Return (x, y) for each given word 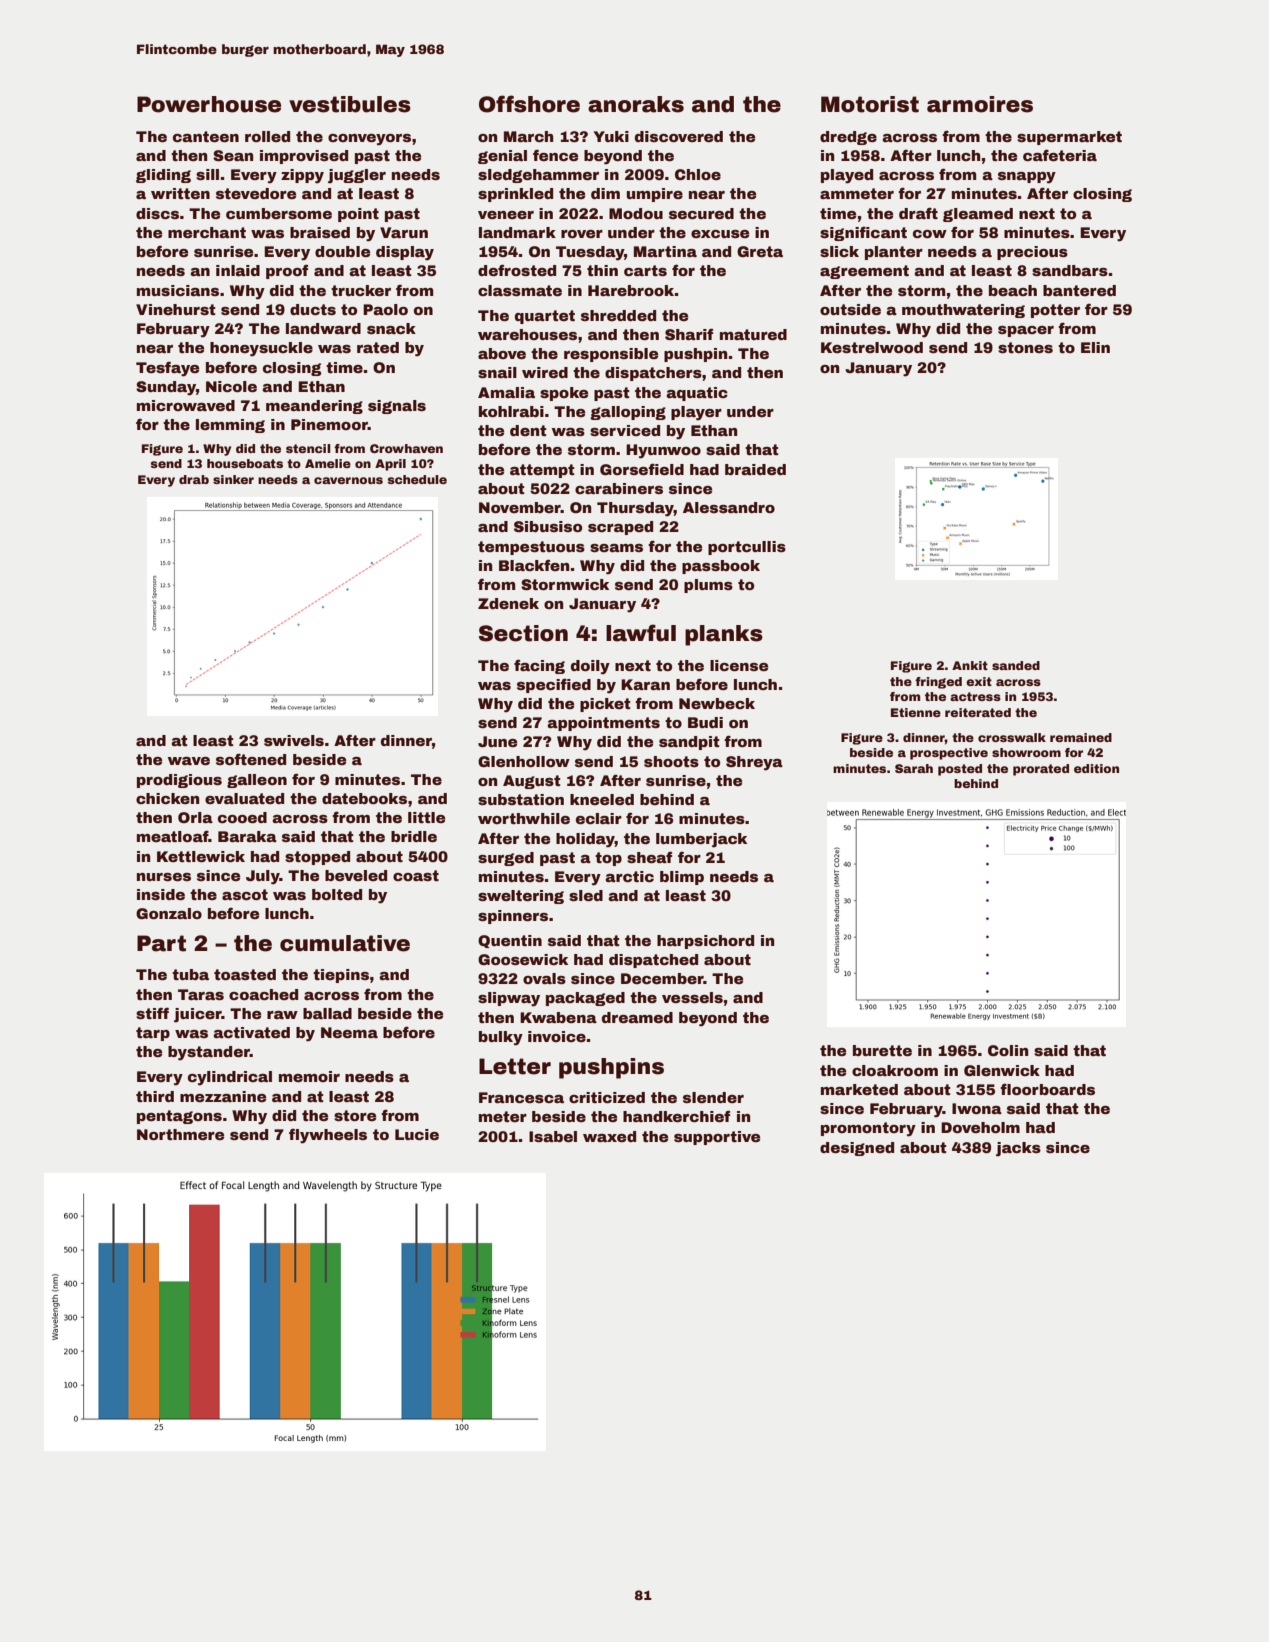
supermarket (1069, 138)
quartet (545, 317)
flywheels (328, 1136)
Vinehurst (176, 309)
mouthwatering (963, 311)
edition (1096, 768)
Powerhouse (209, 104)
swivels (294, 741)
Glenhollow (524, 761)
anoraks (636, 104)
